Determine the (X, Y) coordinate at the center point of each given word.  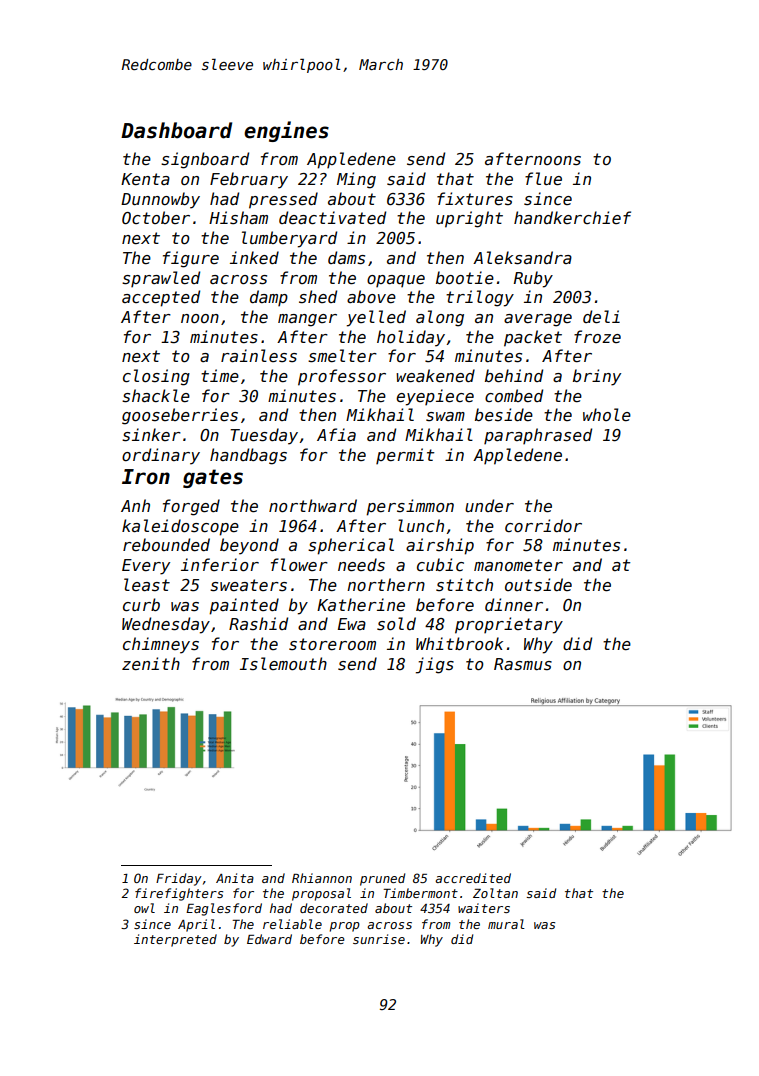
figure (191, 259)
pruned (382, 879)
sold (396, 623)
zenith (151, 664)
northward (313, 505)
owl (144, 908)
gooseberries (180, 416)
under (489, 505)
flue (543, 178)
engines (286, 131)
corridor (543, 525)
